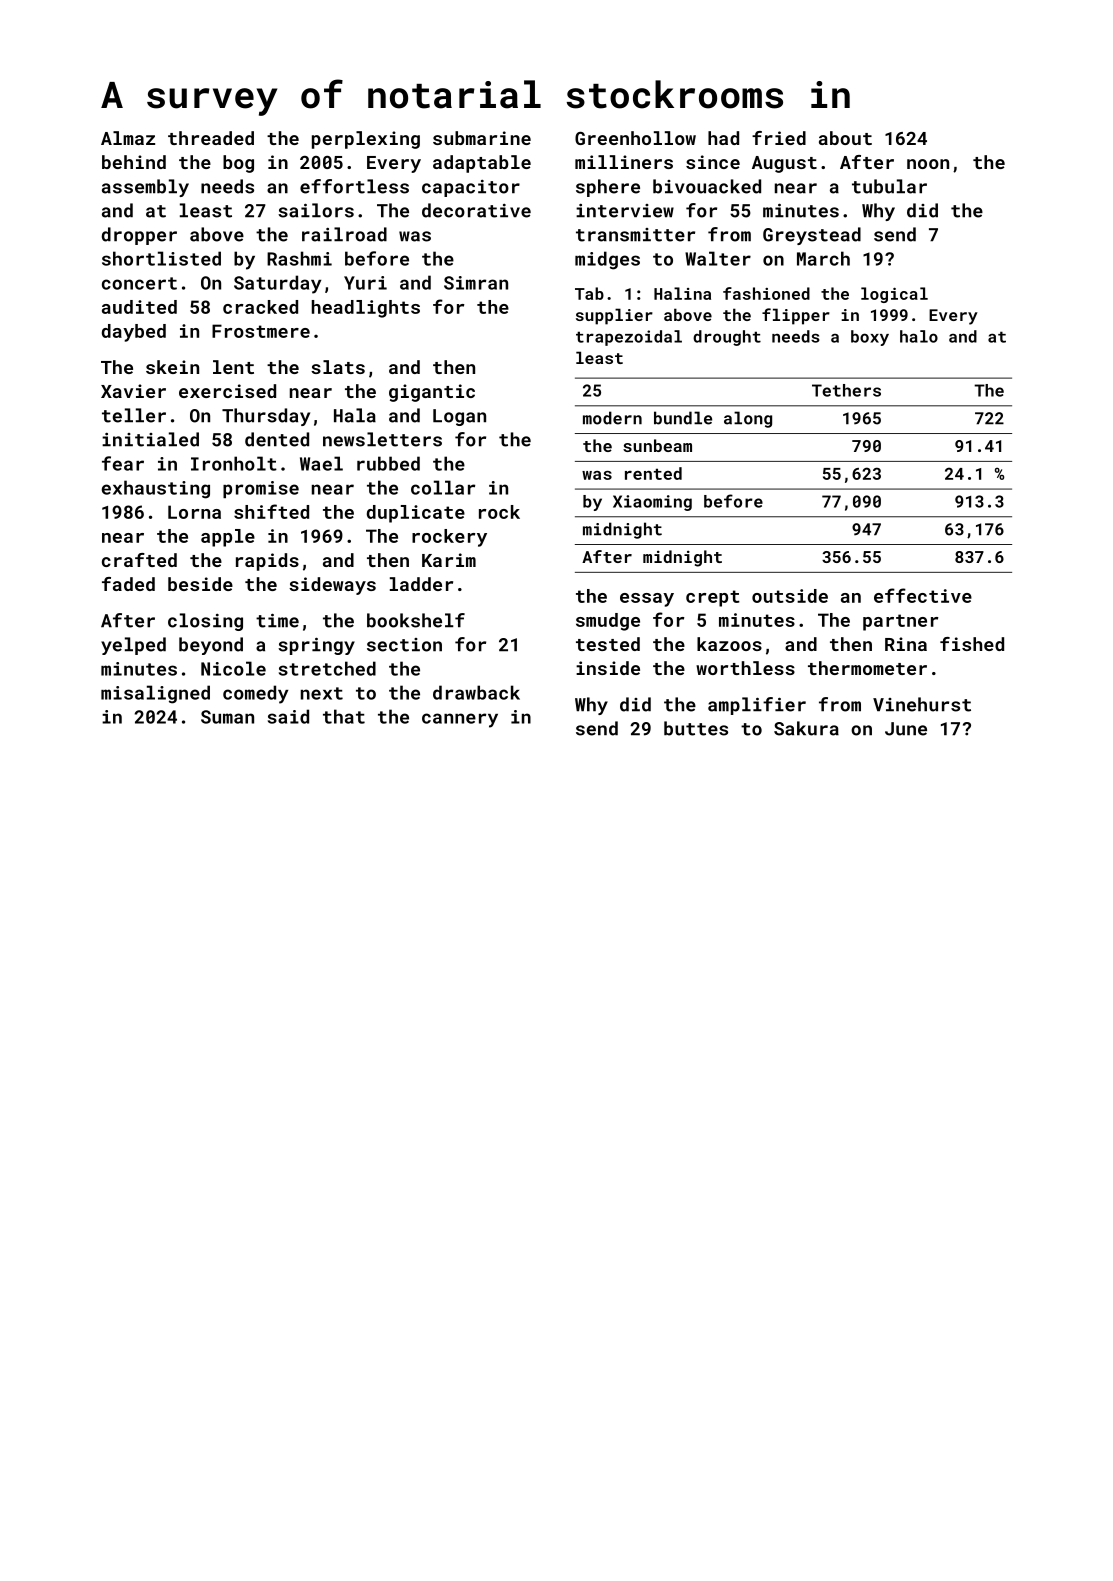  What do you see at coordinates (228, 538) in the screenshot?
I see `apple` at bounding box center [228, 538].
